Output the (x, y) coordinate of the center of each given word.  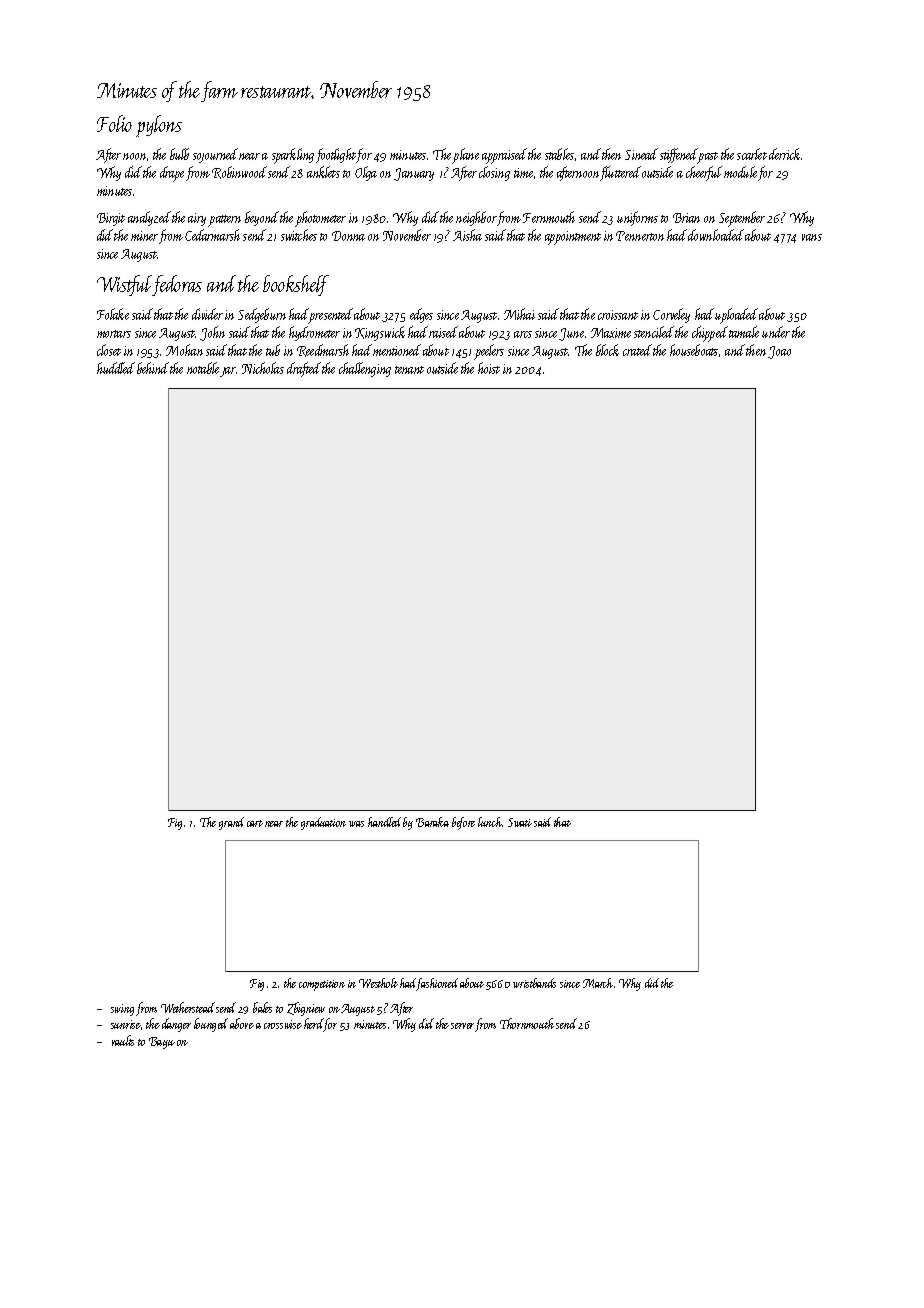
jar (228, 372)
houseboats (694, 350)
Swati (520, 822)
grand (231, 823)
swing (122, 1010)
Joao (779, 352)
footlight (336, 155)
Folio (114, 123)
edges (421, 315)
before (463, 823)
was (356, 824)
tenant (409, 370)
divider (207, 314)
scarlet (752, 154)
